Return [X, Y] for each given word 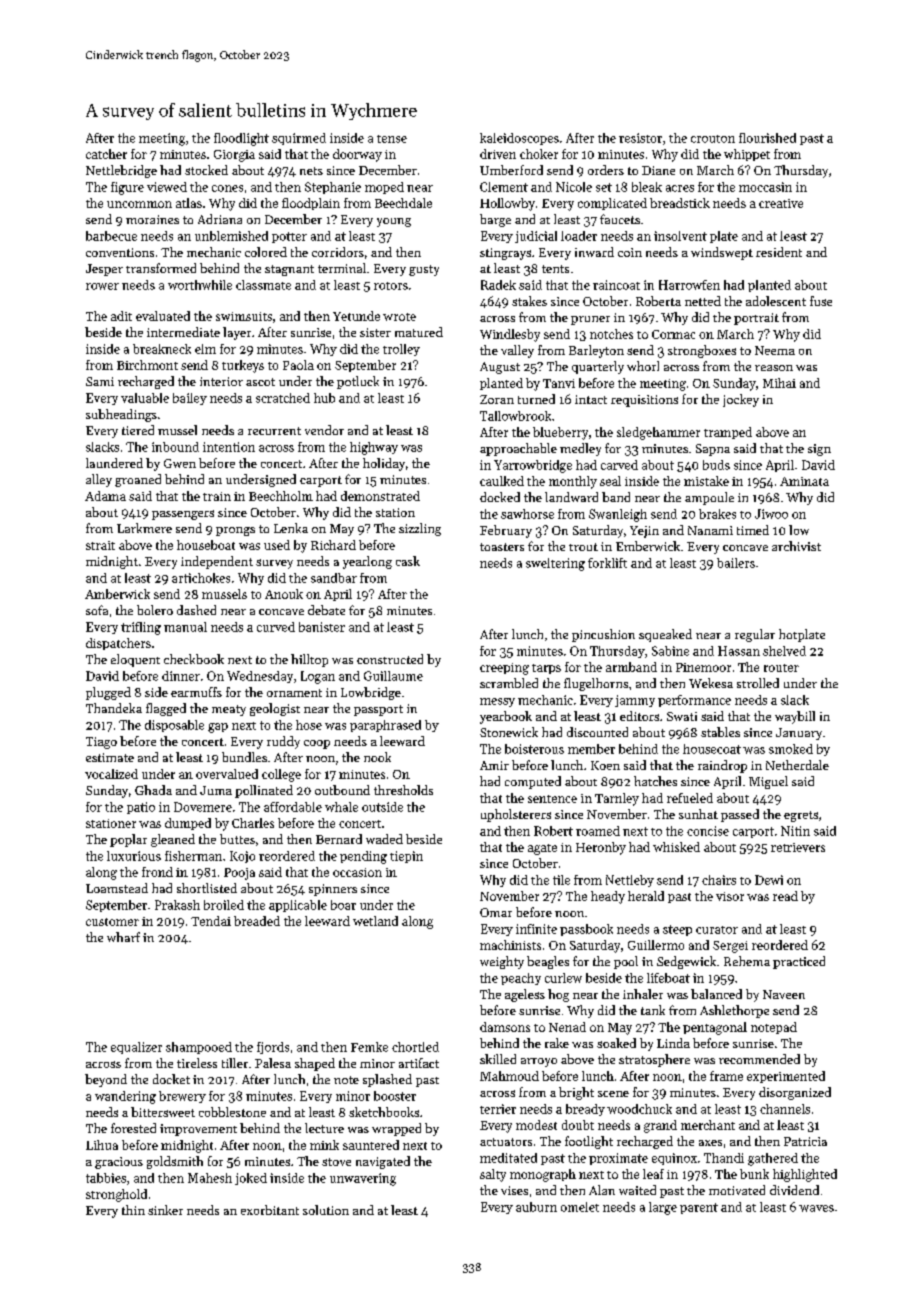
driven [498, 154]
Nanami [710, 530]
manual [185, 627]
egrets [801, 816]
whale [341, 807]
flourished [767, 138]
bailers [736, 563]
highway [374, 448]
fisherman [193, 856]
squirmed [299, 139]
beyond [106, 1080]
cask [408, 561]
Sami [100, 381]
